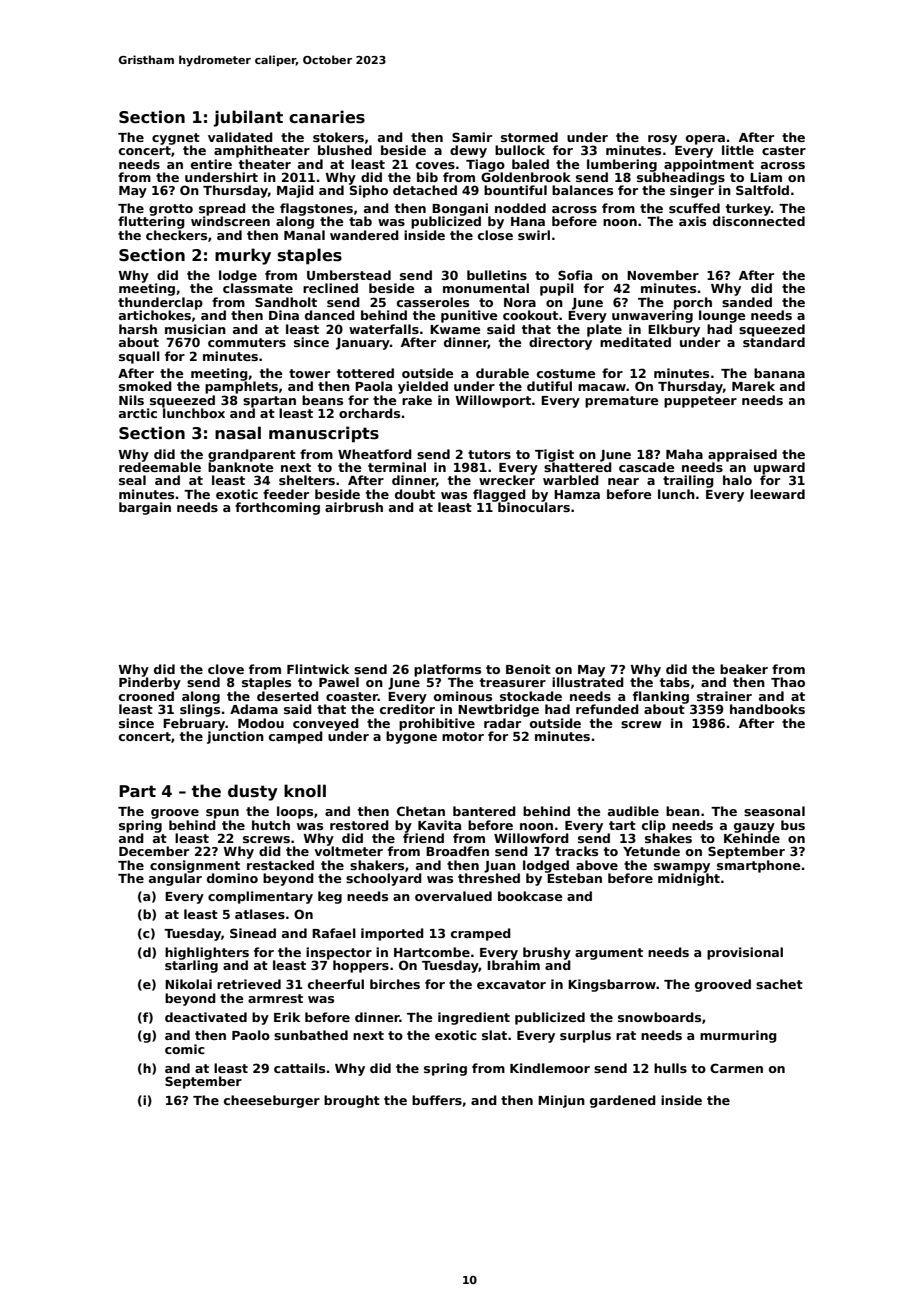 The width and height of the screenshot is (924, 1308). Describe the element at coordinates (705, 140) in the screenshot. I see `opera` at that location.
